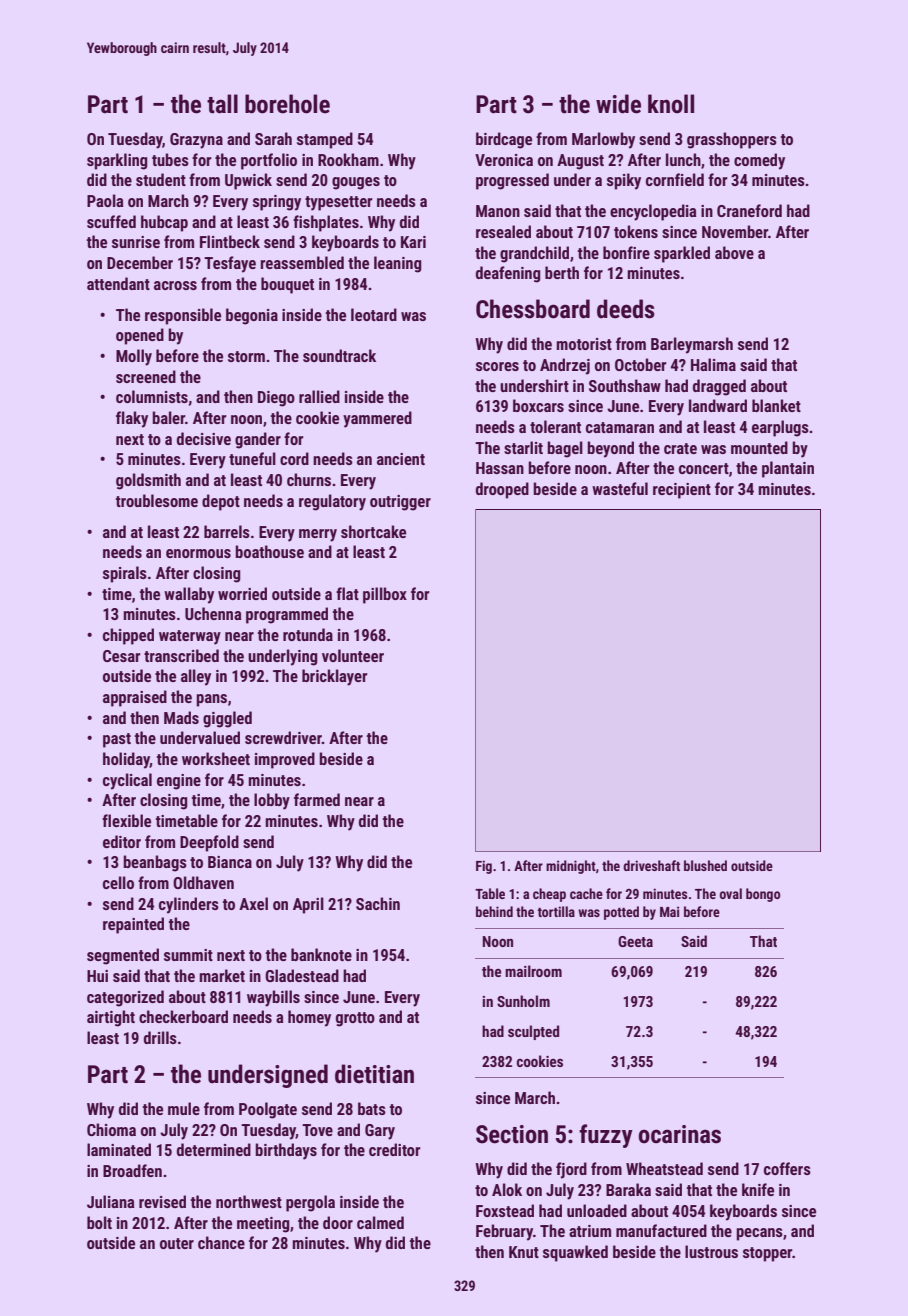 The image size is (908, 1316). I want to click on sparkling, so click(117, 161).
